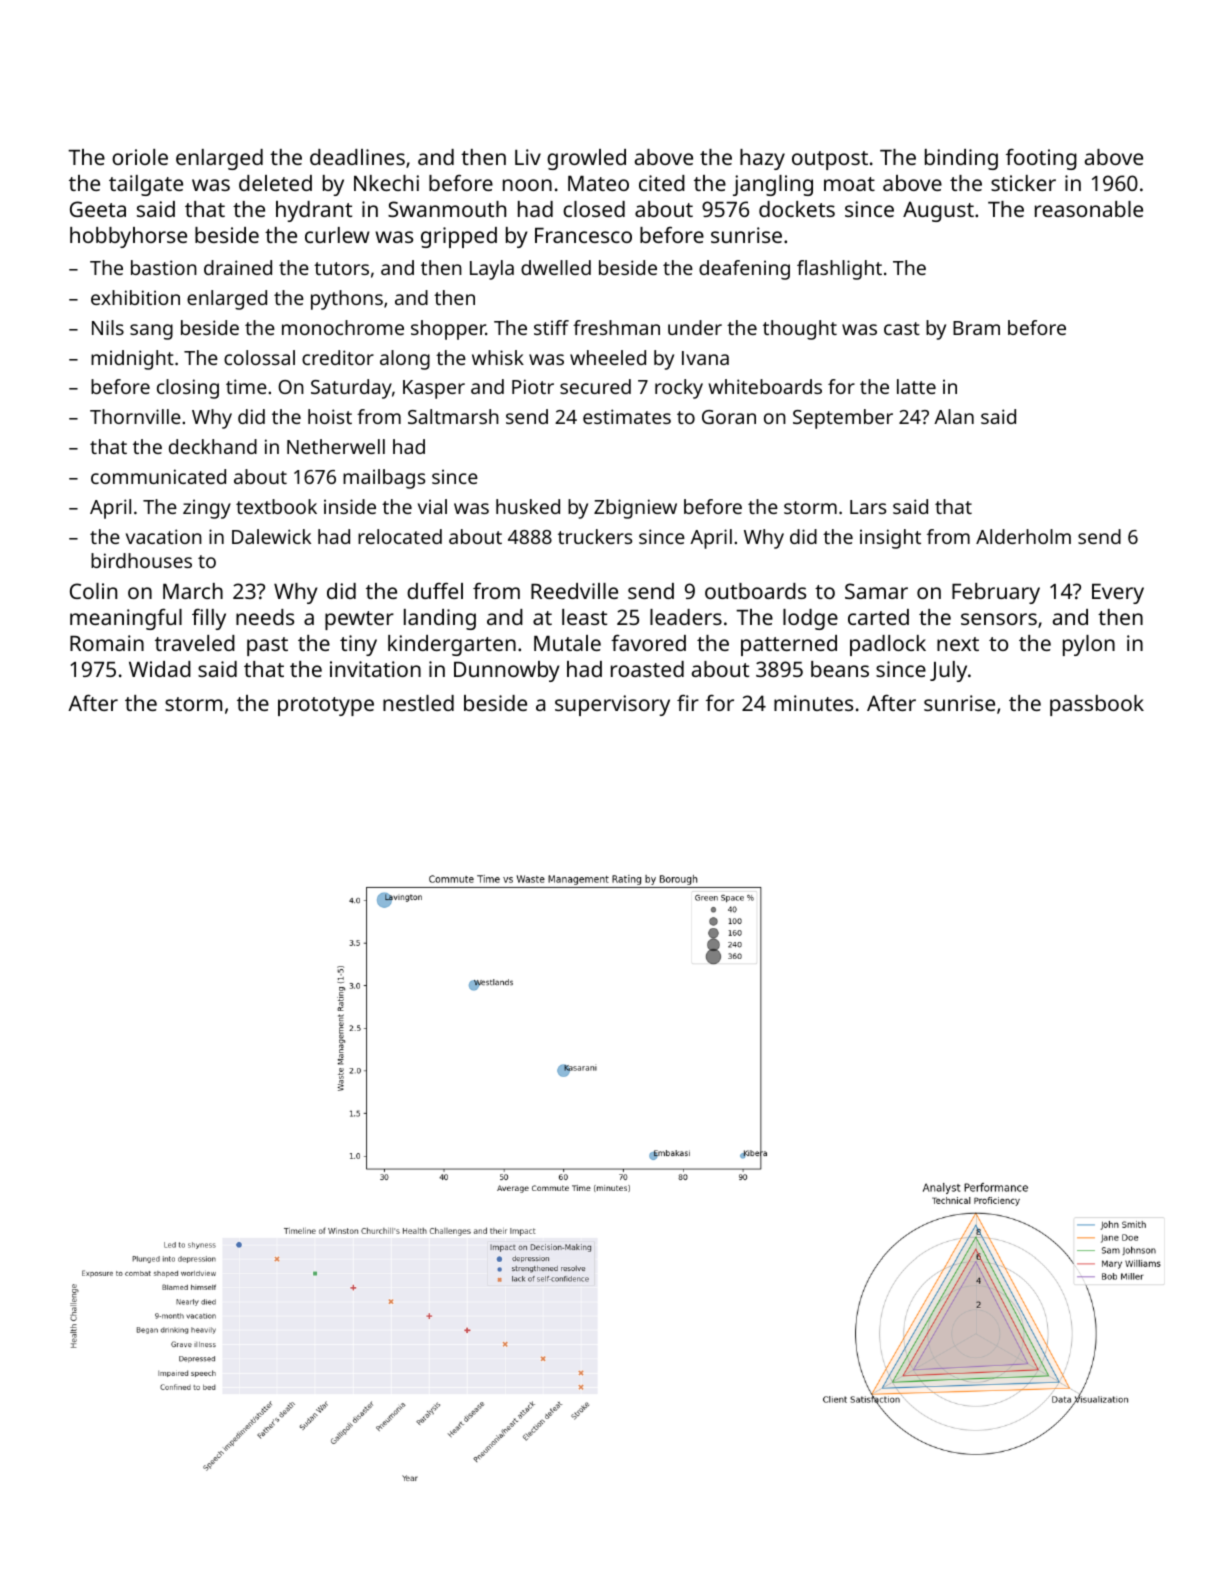 This screenshot has height=1569, width=1213. What do you see at coordinates (384, 479) in the screenshot?
I see `mailbags` at bounding box center [384, 479].
